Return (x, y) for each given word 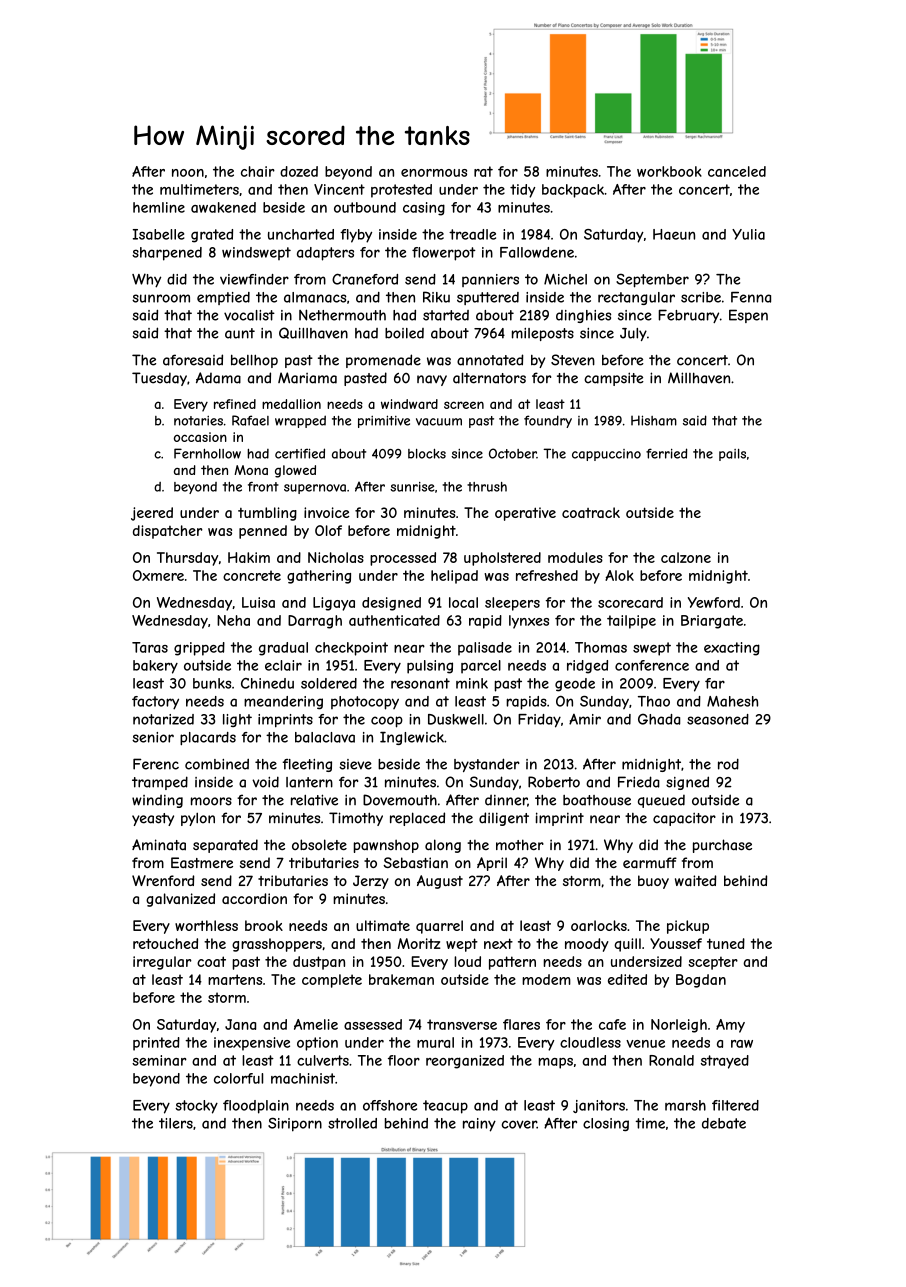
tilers (176, 1123)
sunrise (412, 487)
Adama (218, 378)
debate (724, 1123)
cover (519, 1124)
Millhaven (699, 378)
